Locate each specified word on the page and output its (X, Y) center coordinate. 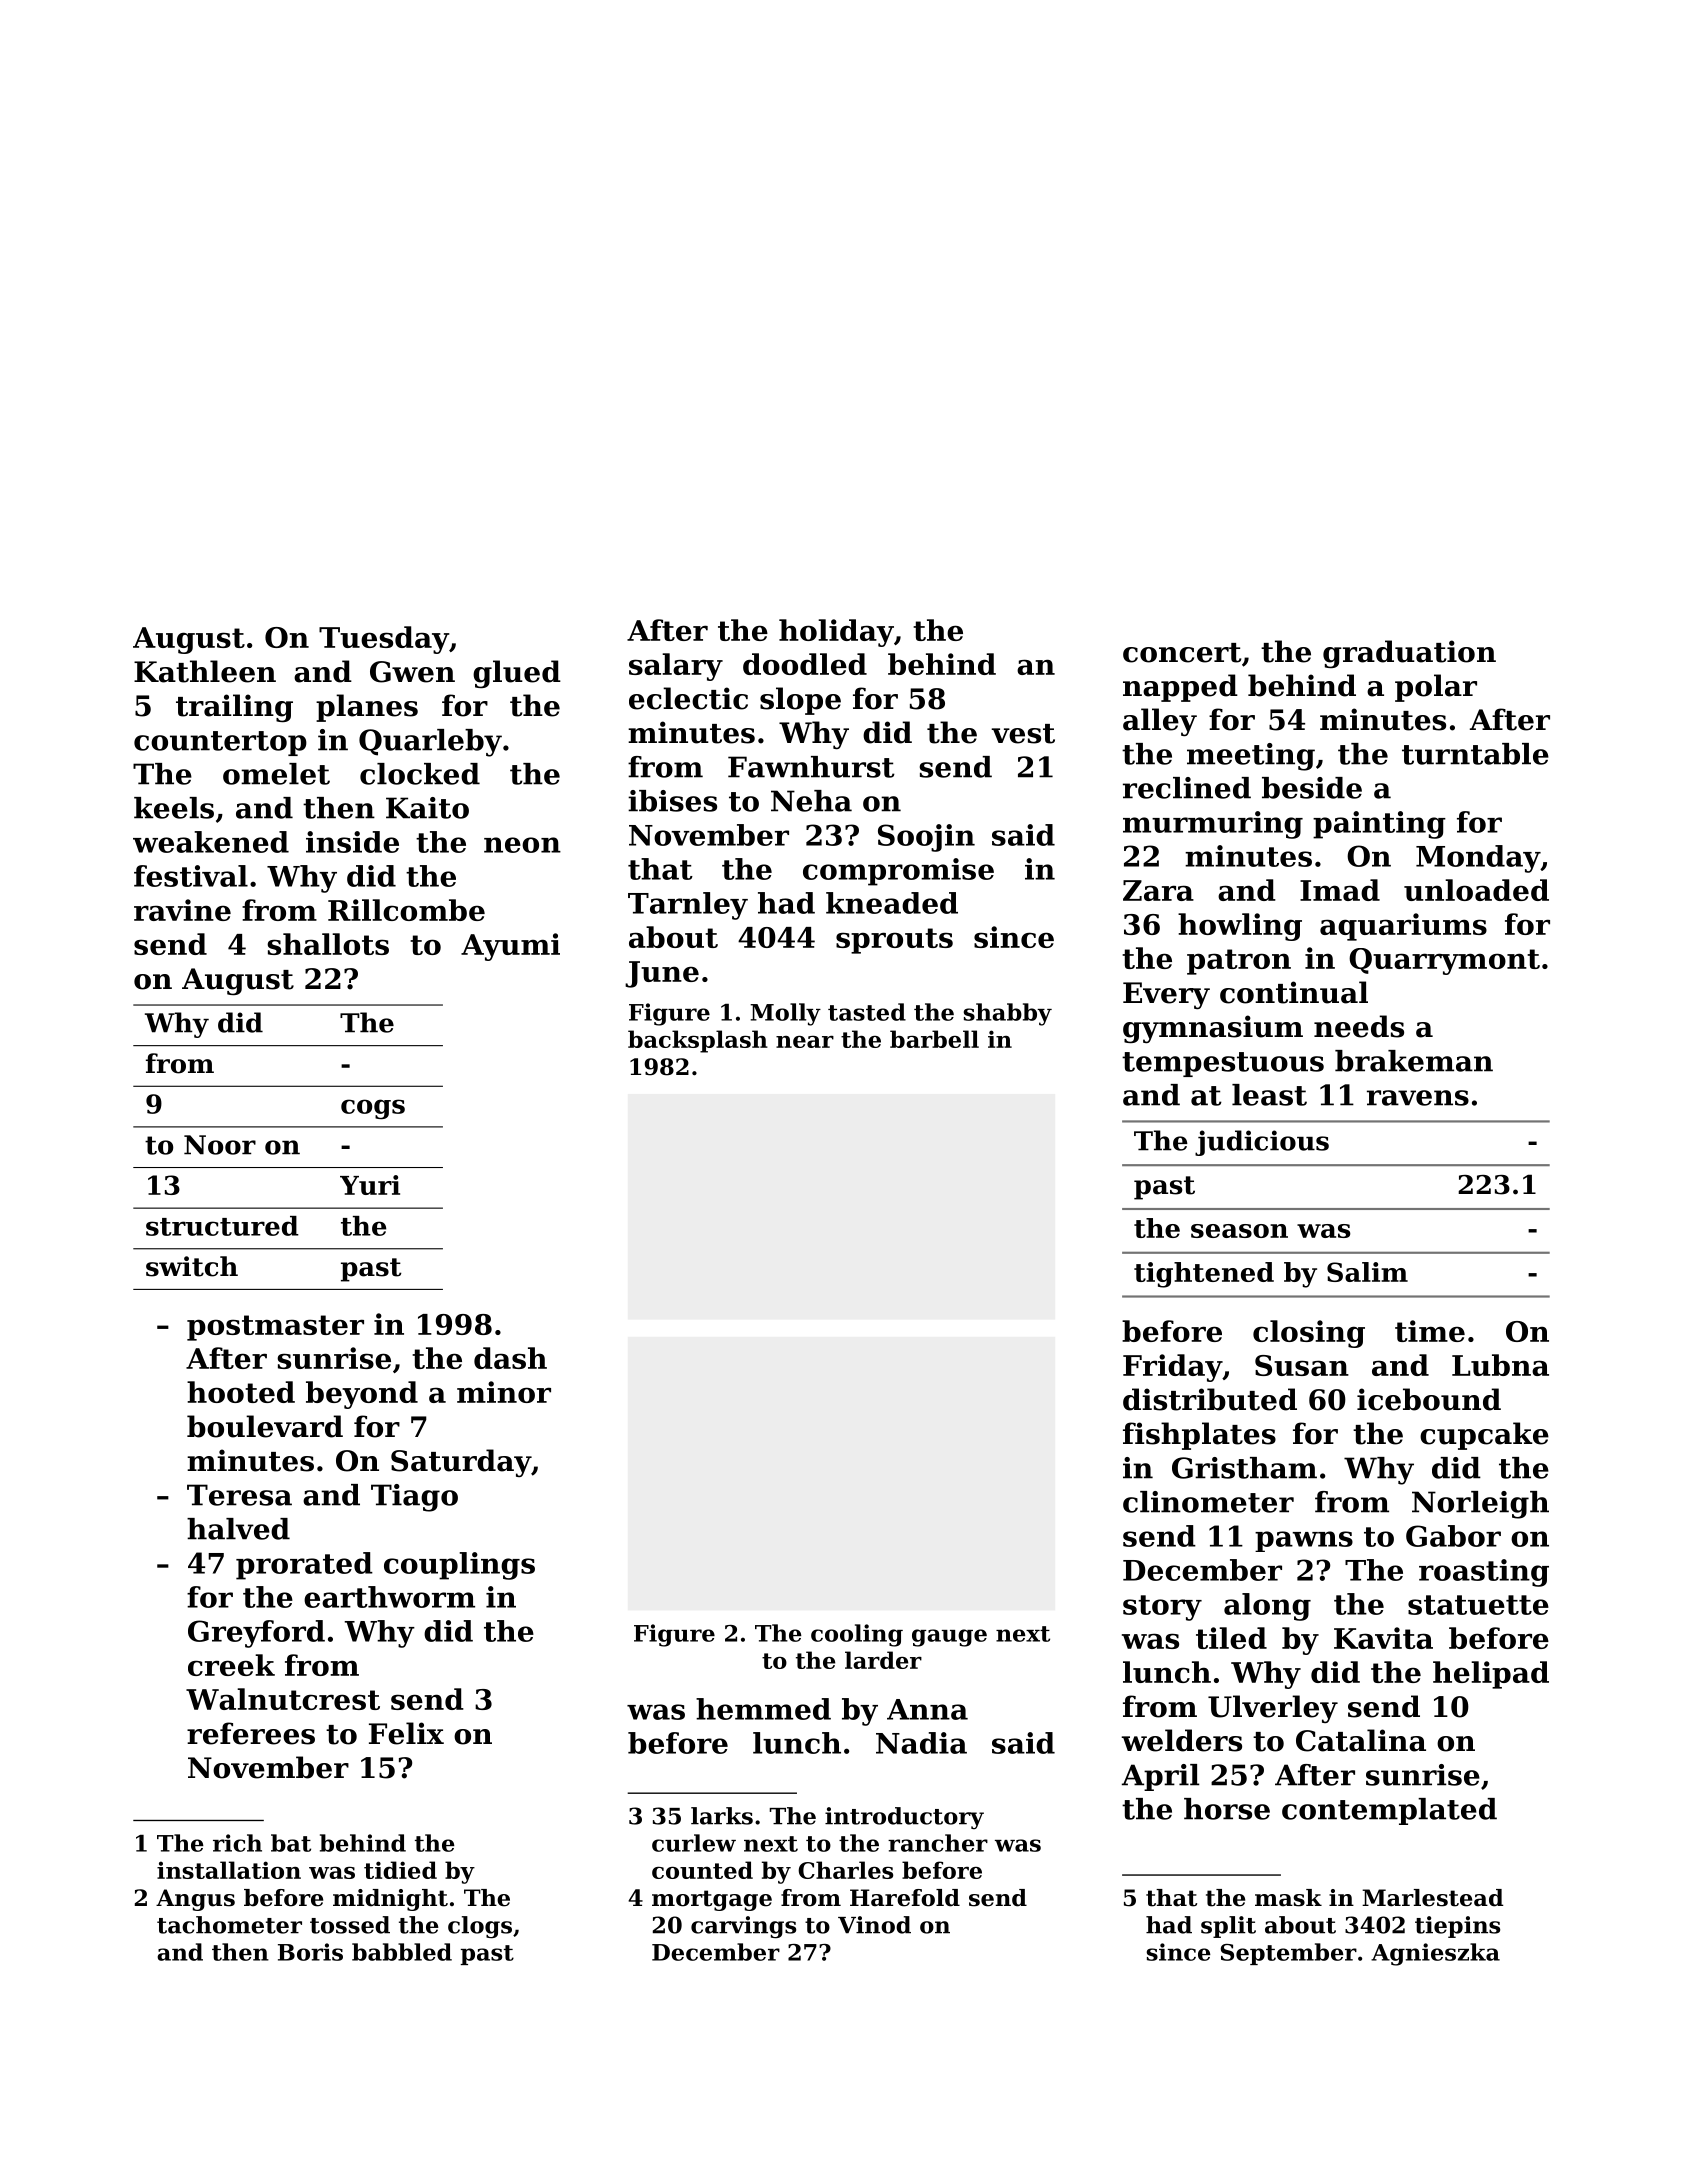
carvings (743, 1927)
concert (1182, 653)
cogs (373, 1109)
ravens (1418, 1098)
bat (291, 1843)
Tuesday (384, 640)
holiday (836, 633)
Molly (785, 1014)
